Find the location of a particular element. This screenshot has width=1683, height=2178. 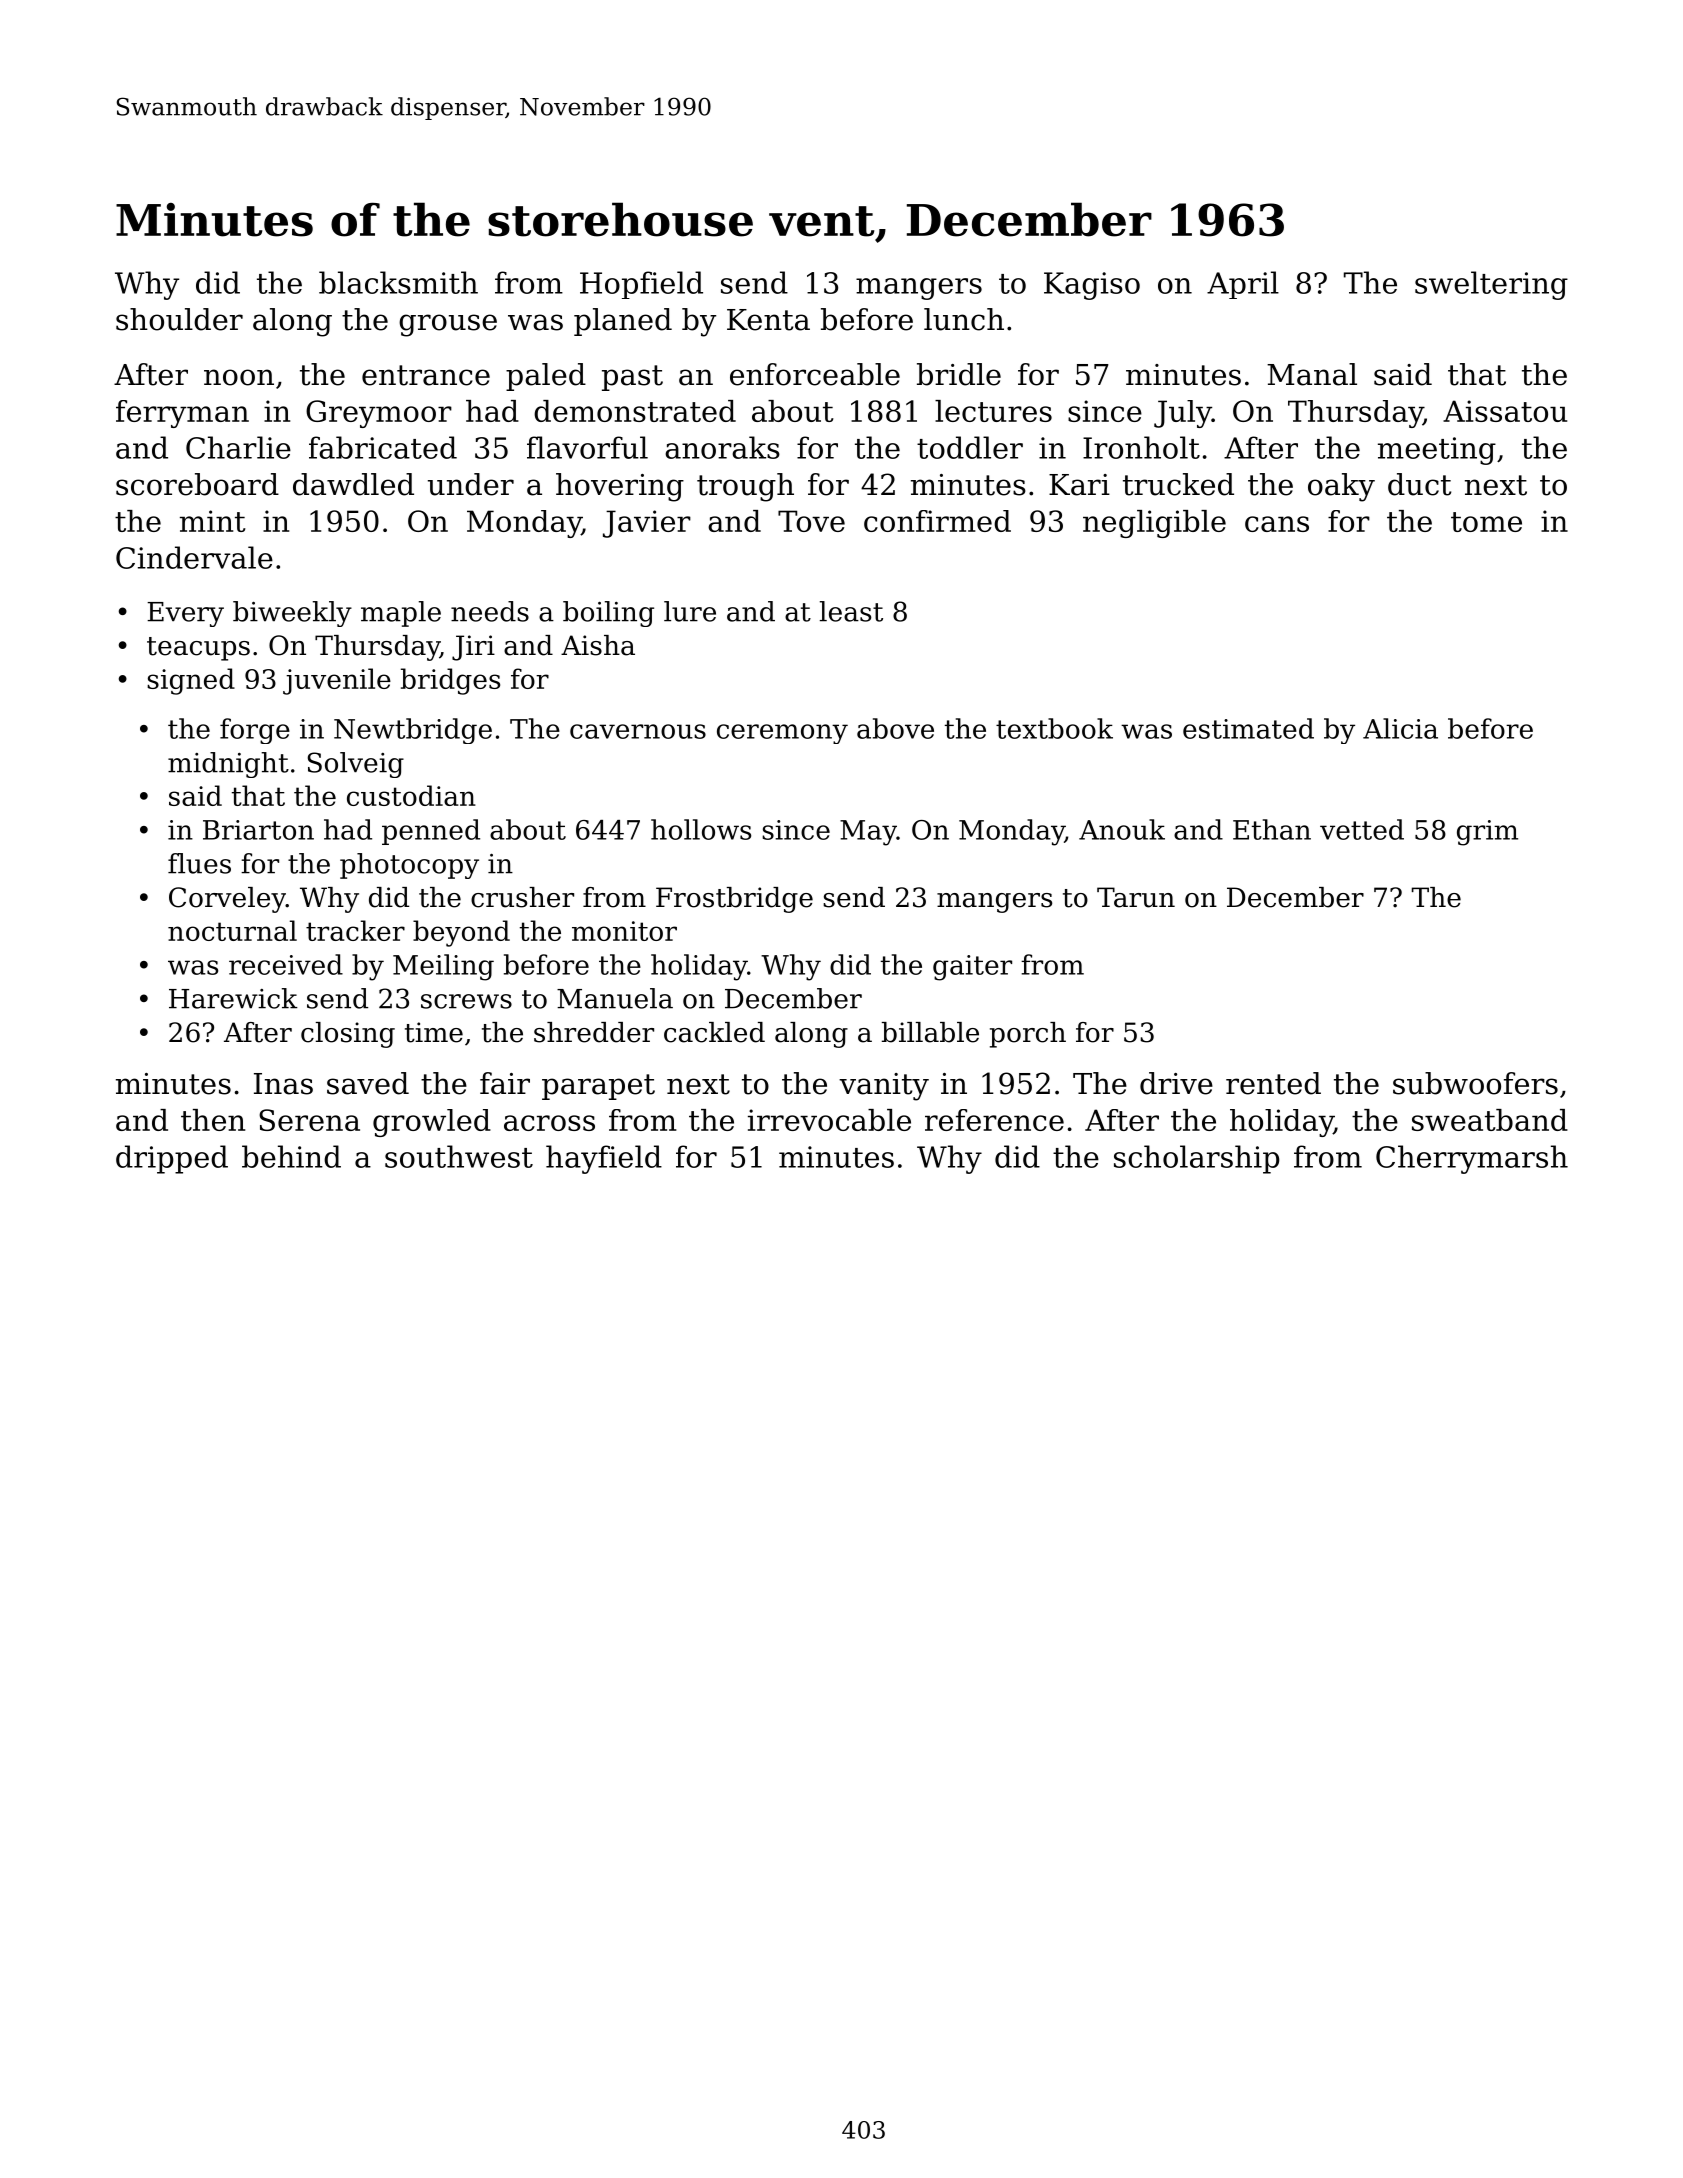

sweltering is located at coordinates (1491, 285).
